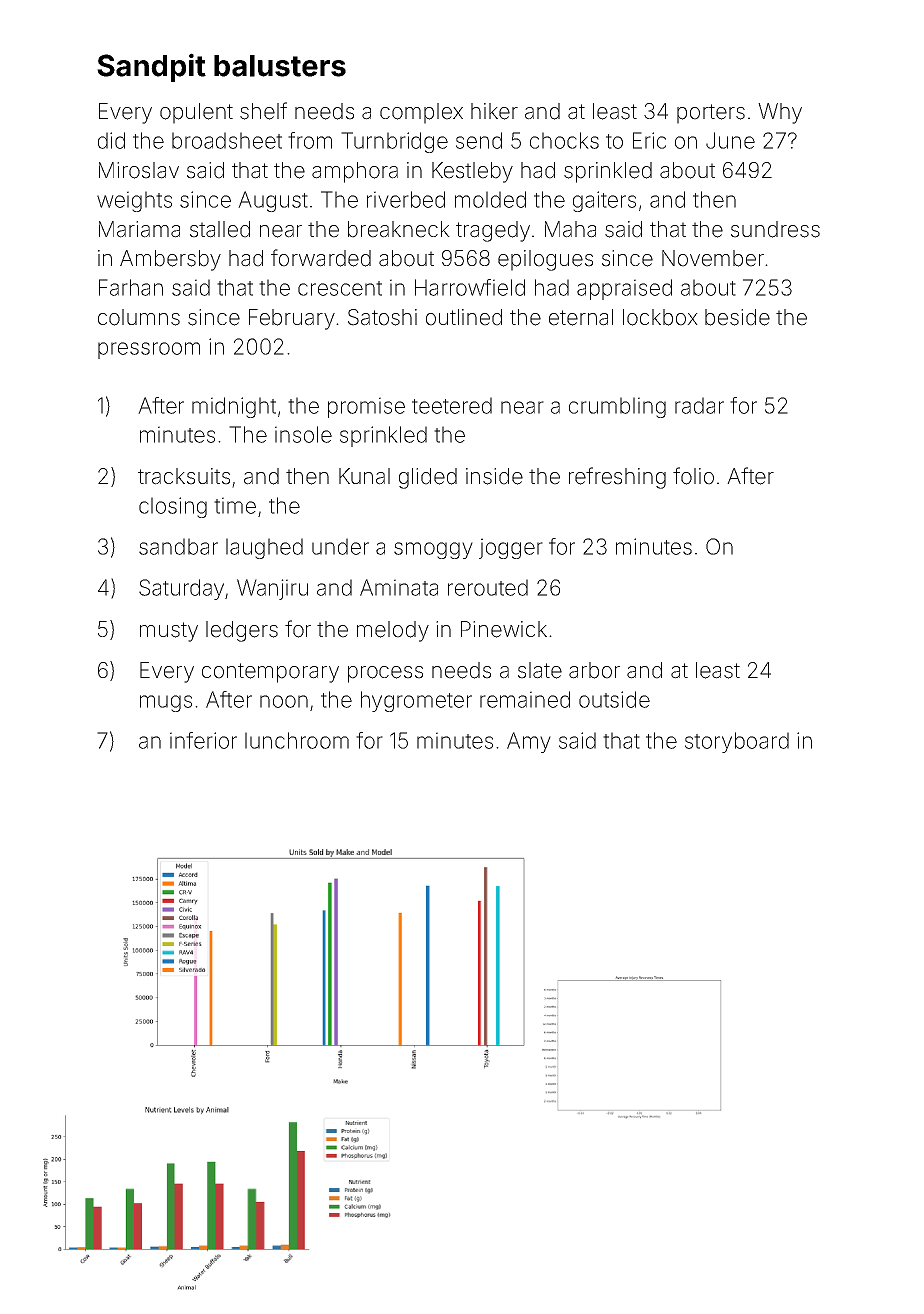  What do you see at coordinates (660, 317) in the image?
I see `lockbox` at bounding box center [660, 317].
